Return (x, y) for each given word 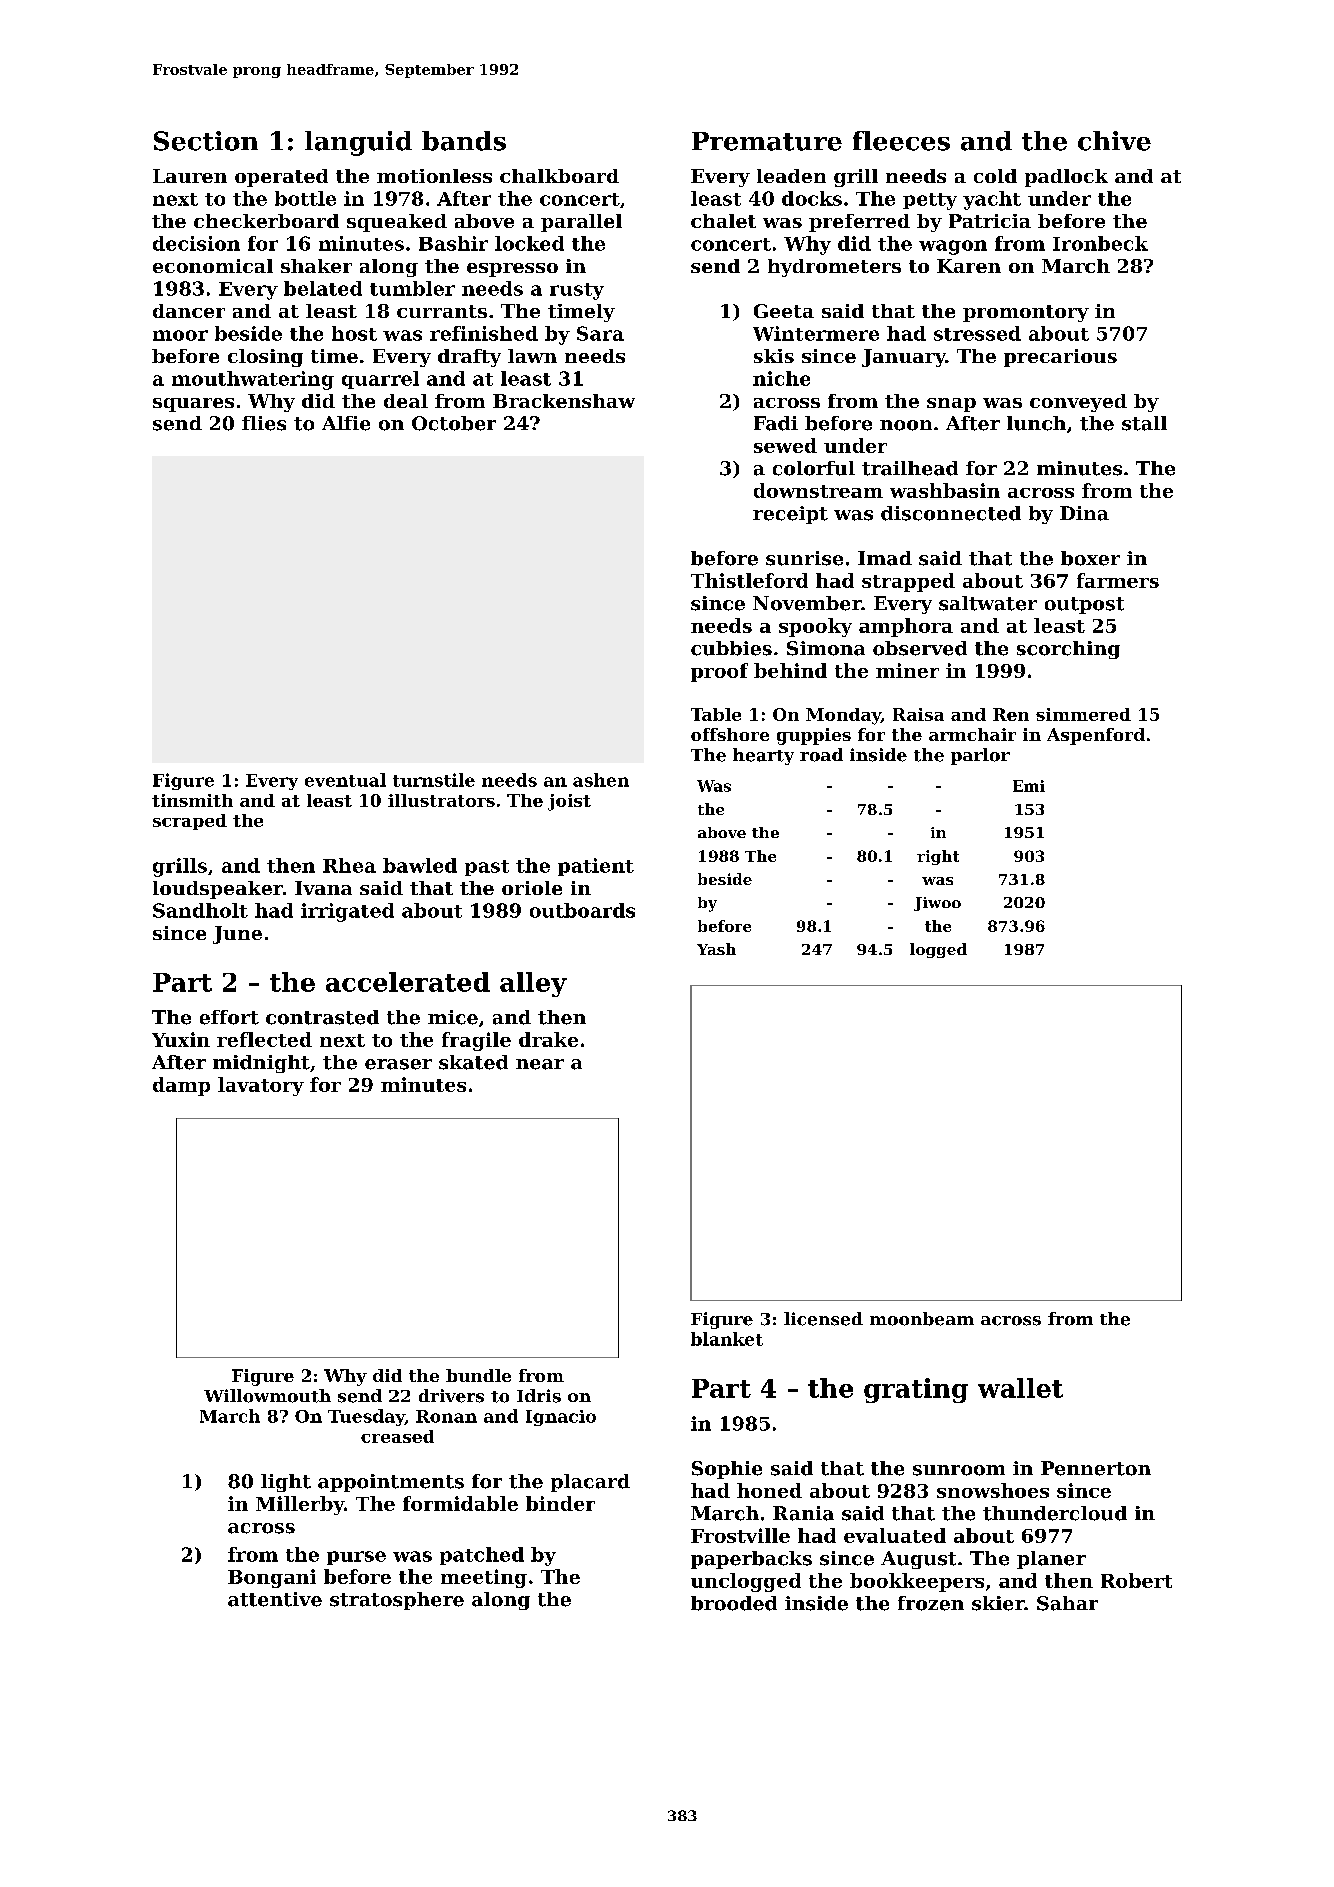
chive (1114, 141)
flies (264, 423)
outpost (1084, 605)
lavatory (261, 1086)
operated (281, 178)
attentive (275, 1599)
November (807, 603)
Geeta (784, 311)
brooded (734, 1603)
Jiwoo (937, 904)
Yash (716, 949)
